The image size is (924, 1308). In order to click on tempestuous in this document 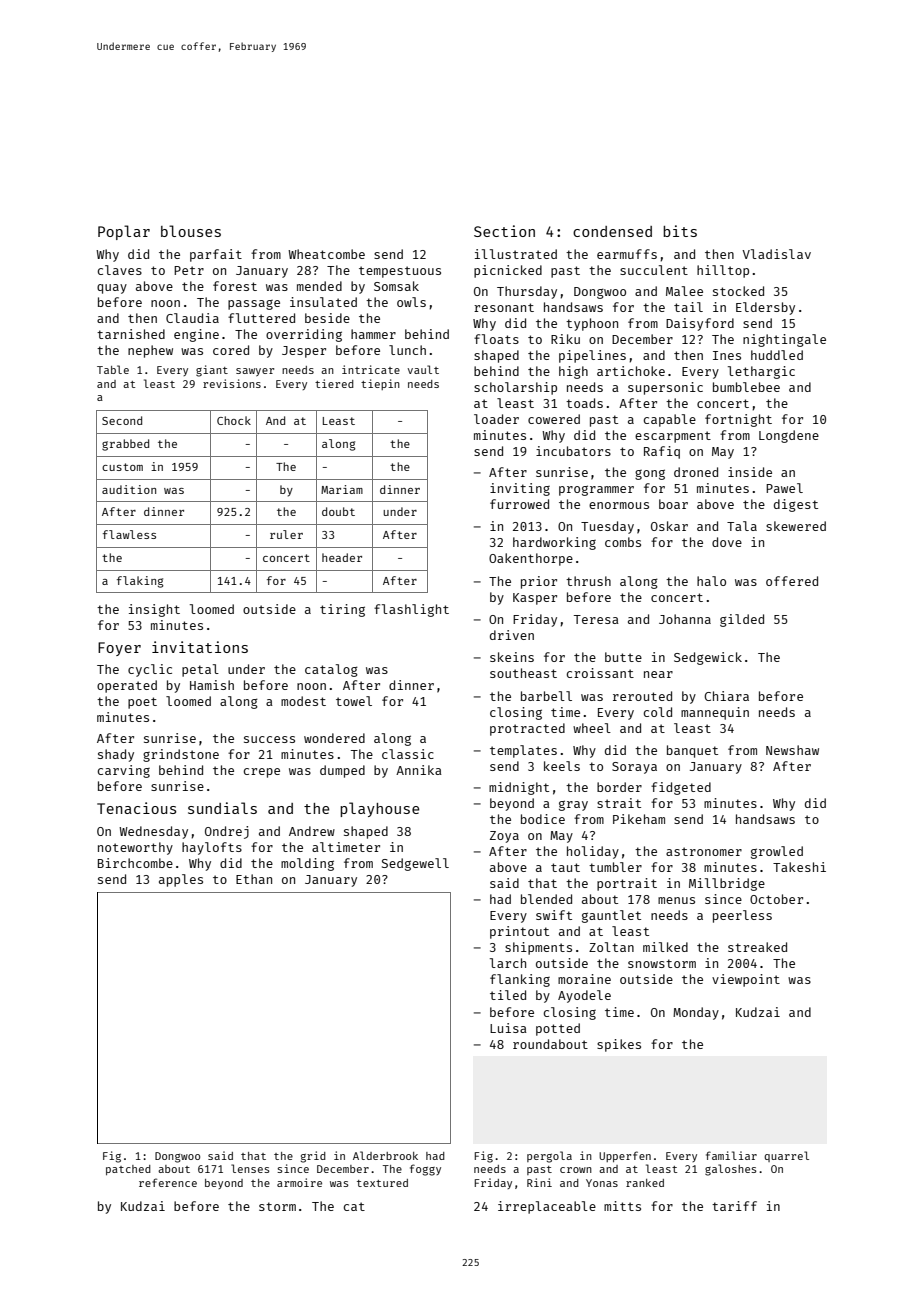, I will do `click(400, 272)`.
